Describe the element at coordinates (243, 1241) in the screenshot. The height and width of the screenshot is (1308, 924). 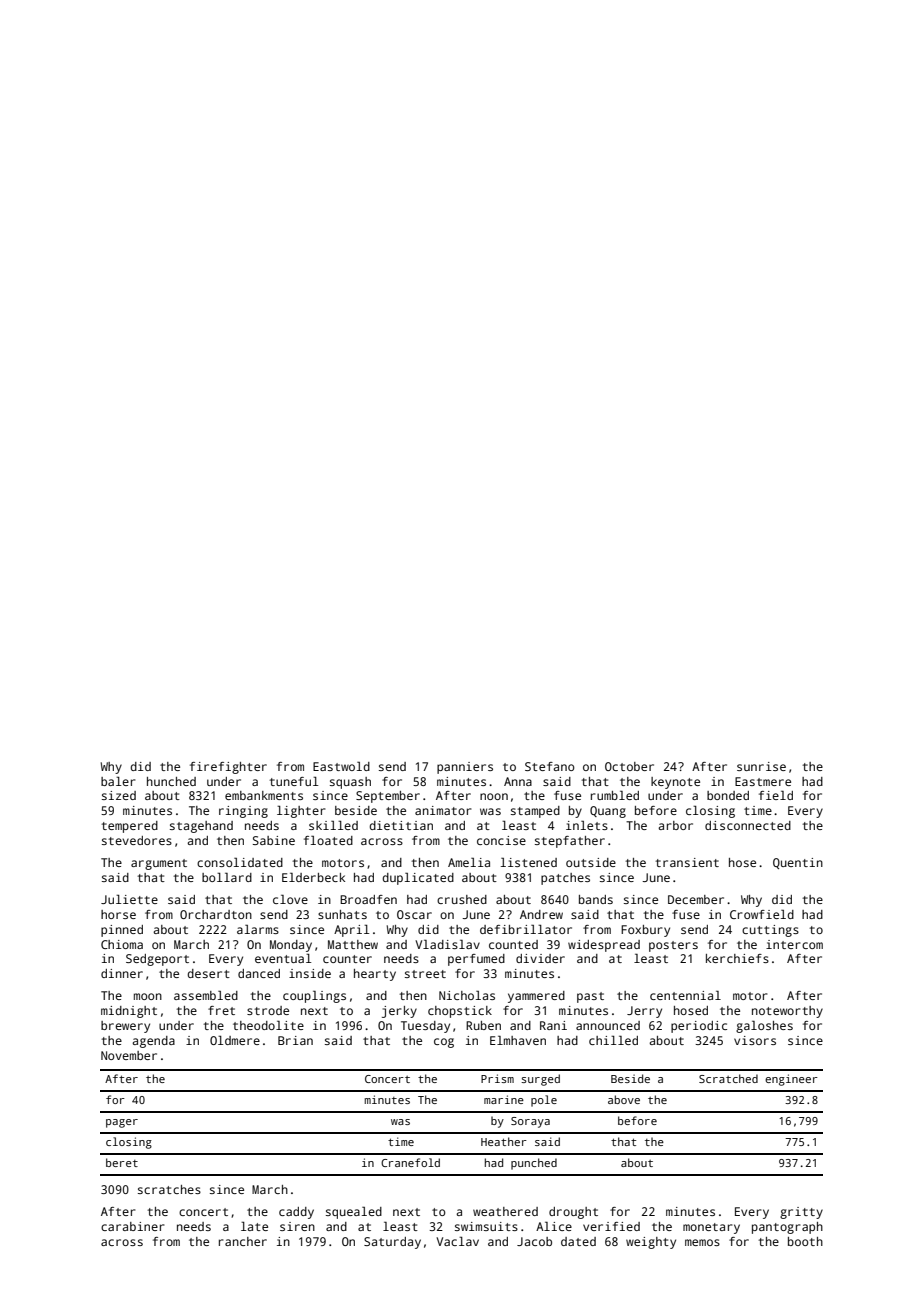
I see `rancher` at that location.
